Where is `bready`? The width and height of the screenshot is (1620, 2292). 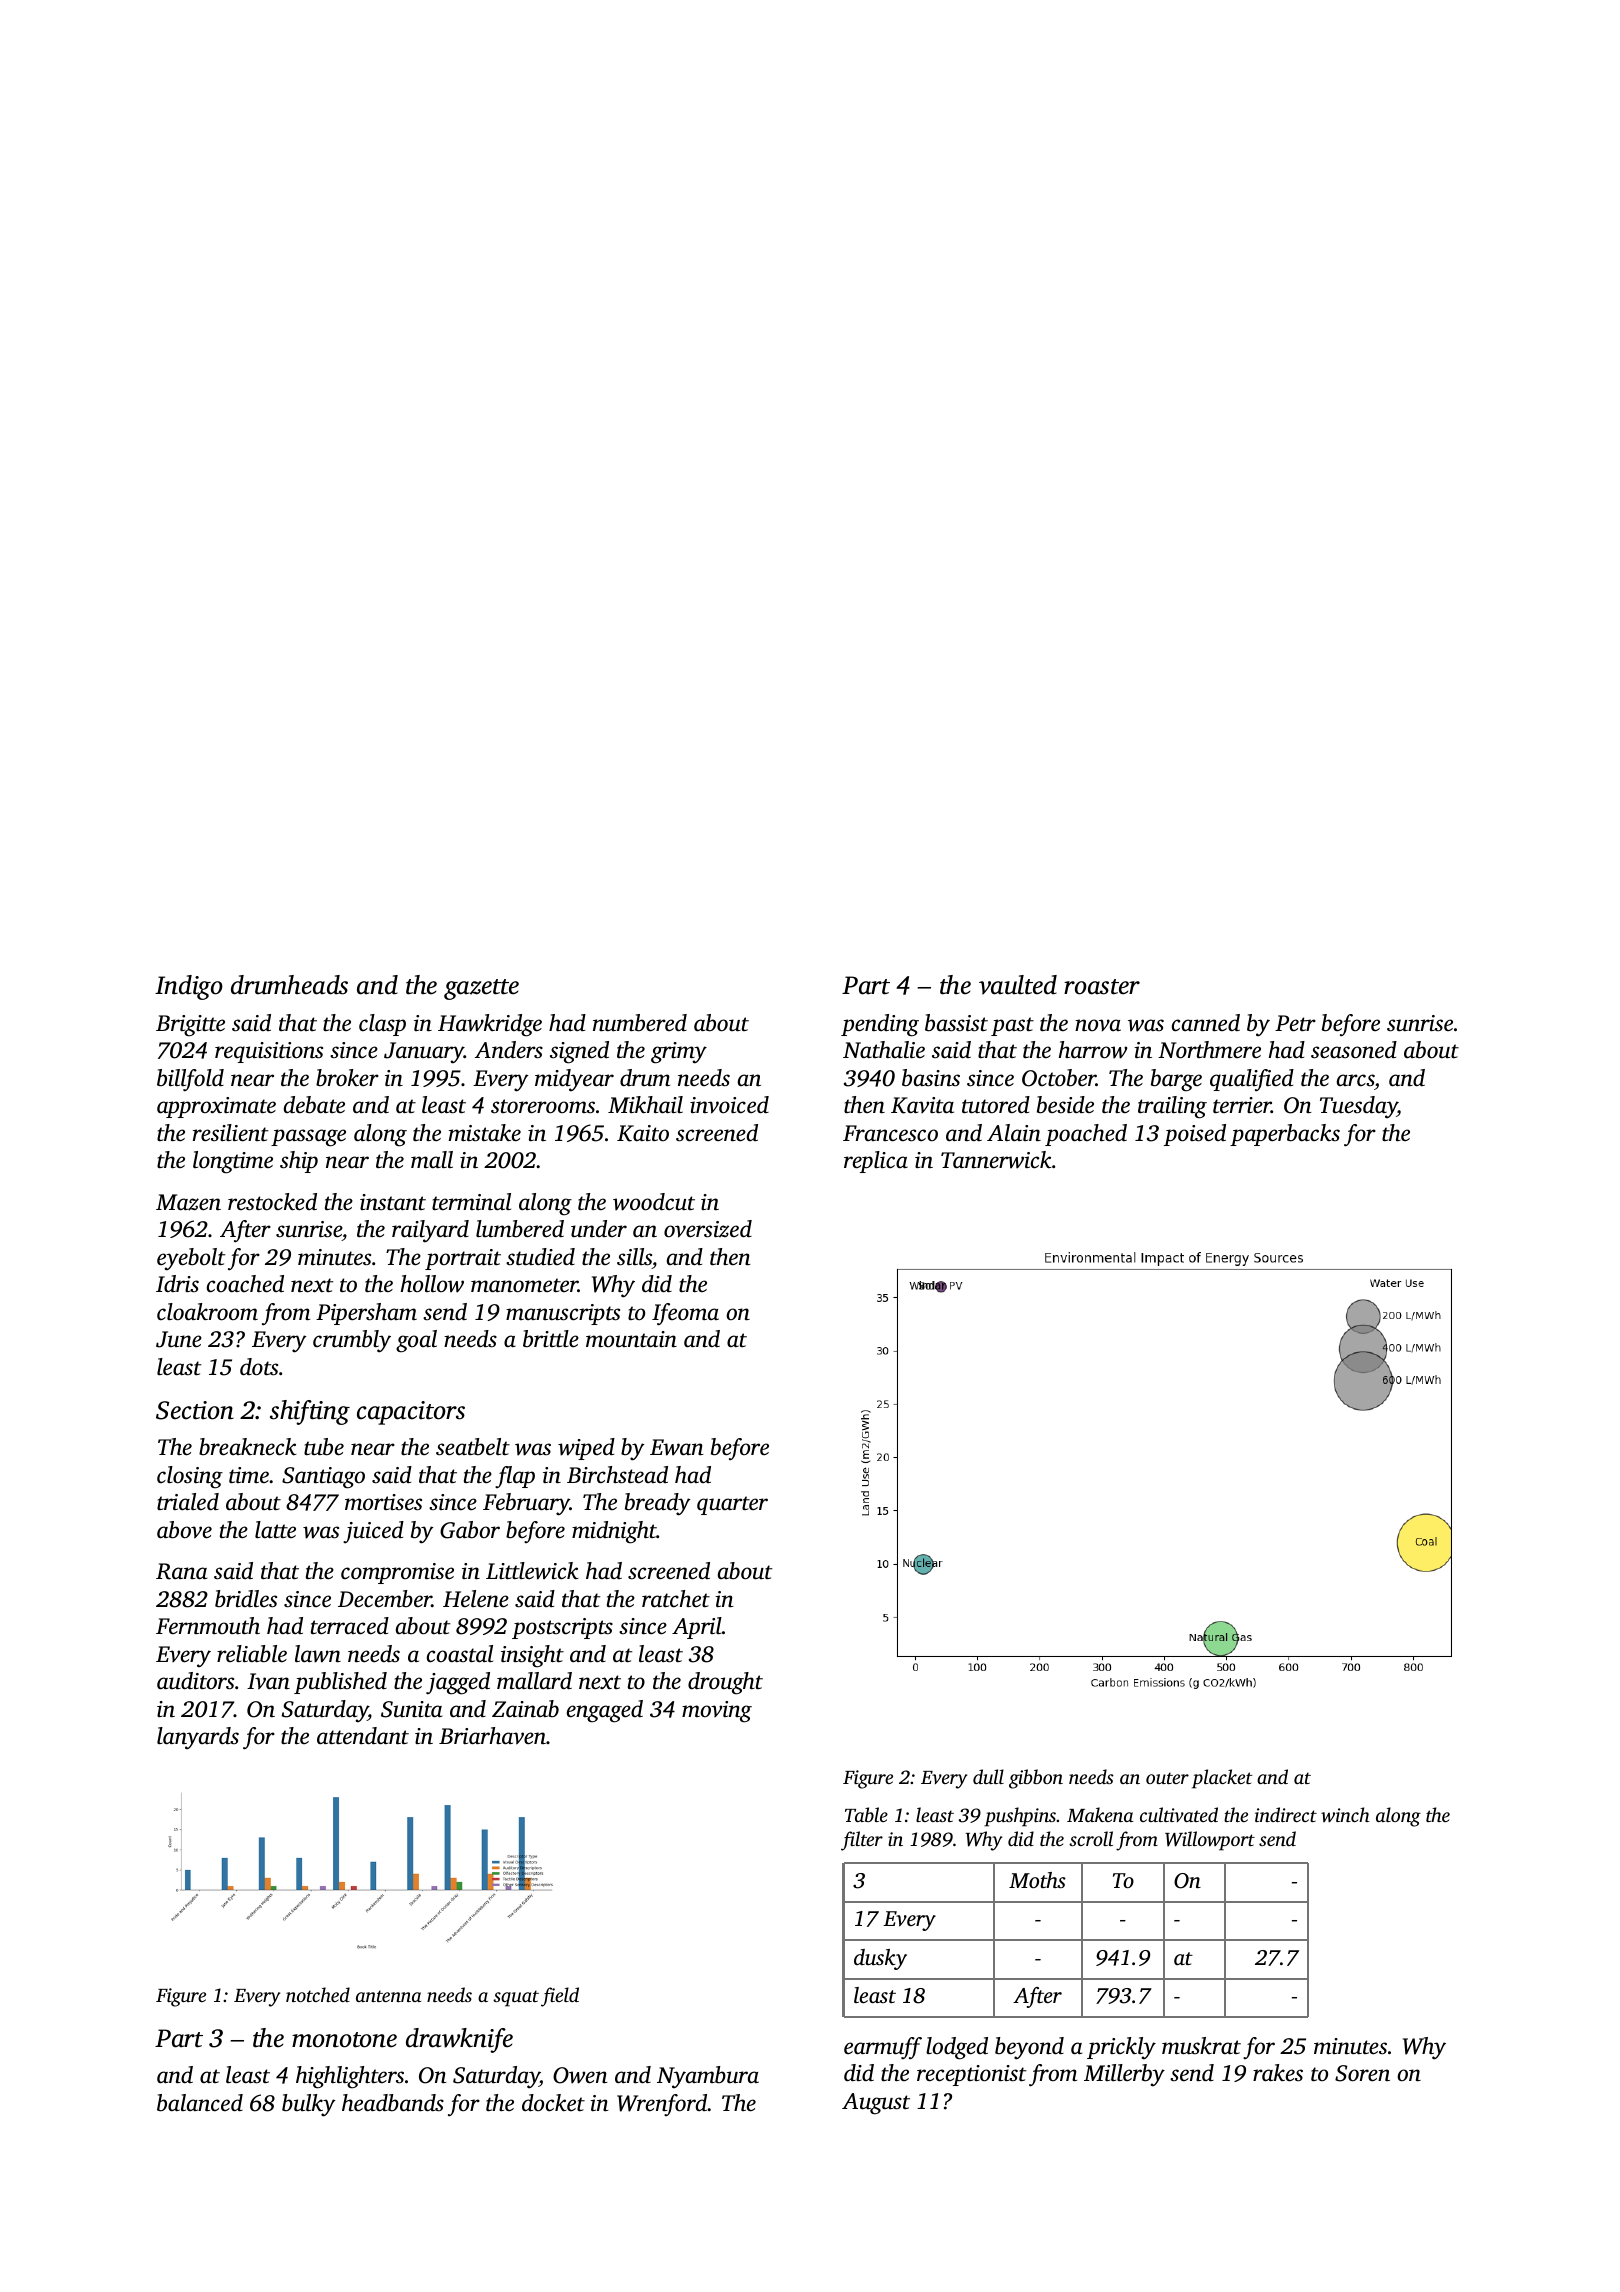 bready is located at coordinates (658, 1504).
